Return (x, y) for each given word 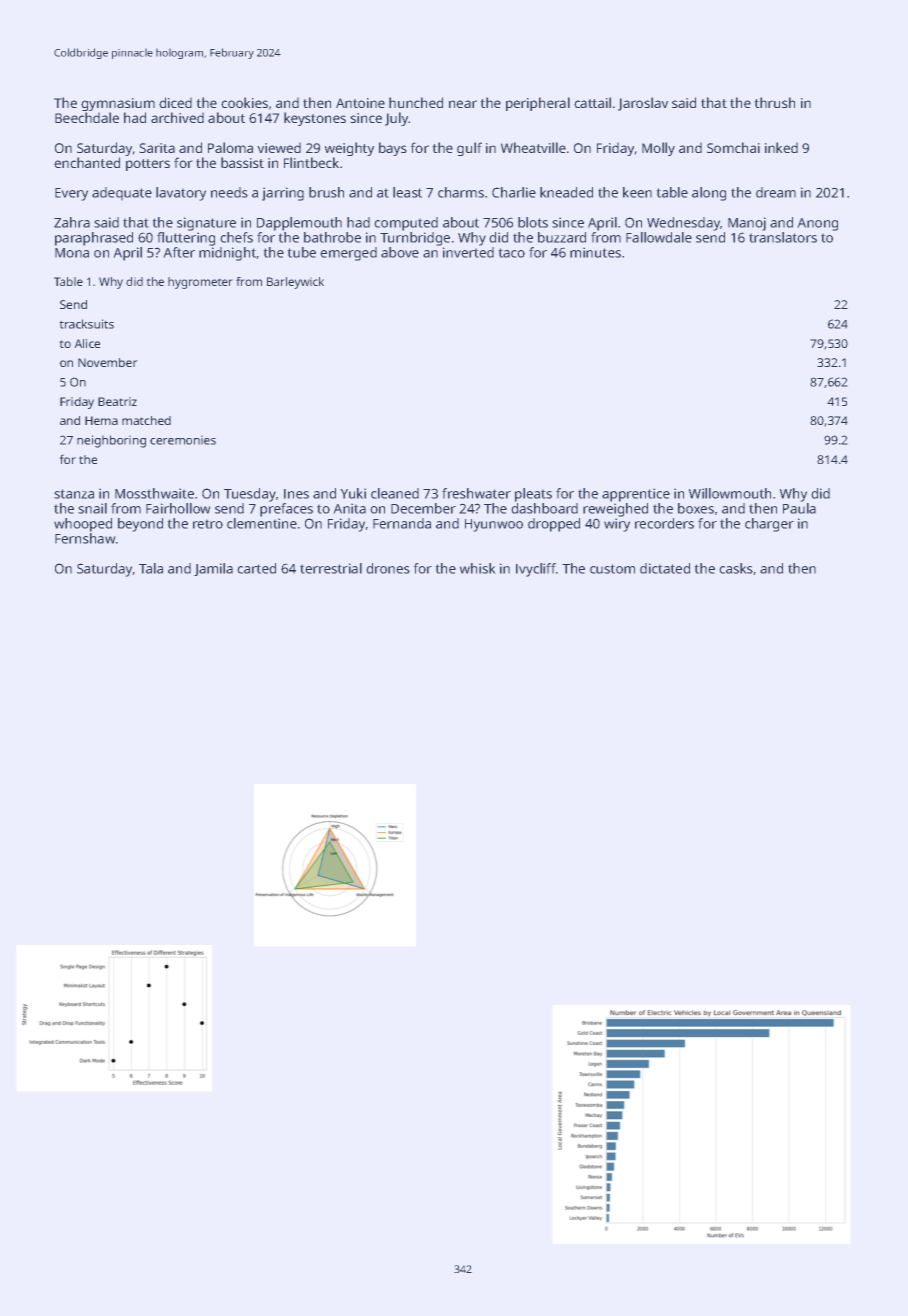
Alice (87, 343)
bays (393, 149)
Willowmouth (730, 493)
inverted (468, 252)
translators (783, 237)
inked (781, 147)
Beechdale (87, 117)
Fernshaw (85, 538)
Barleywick (295, 283)
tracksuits (86, 324)
